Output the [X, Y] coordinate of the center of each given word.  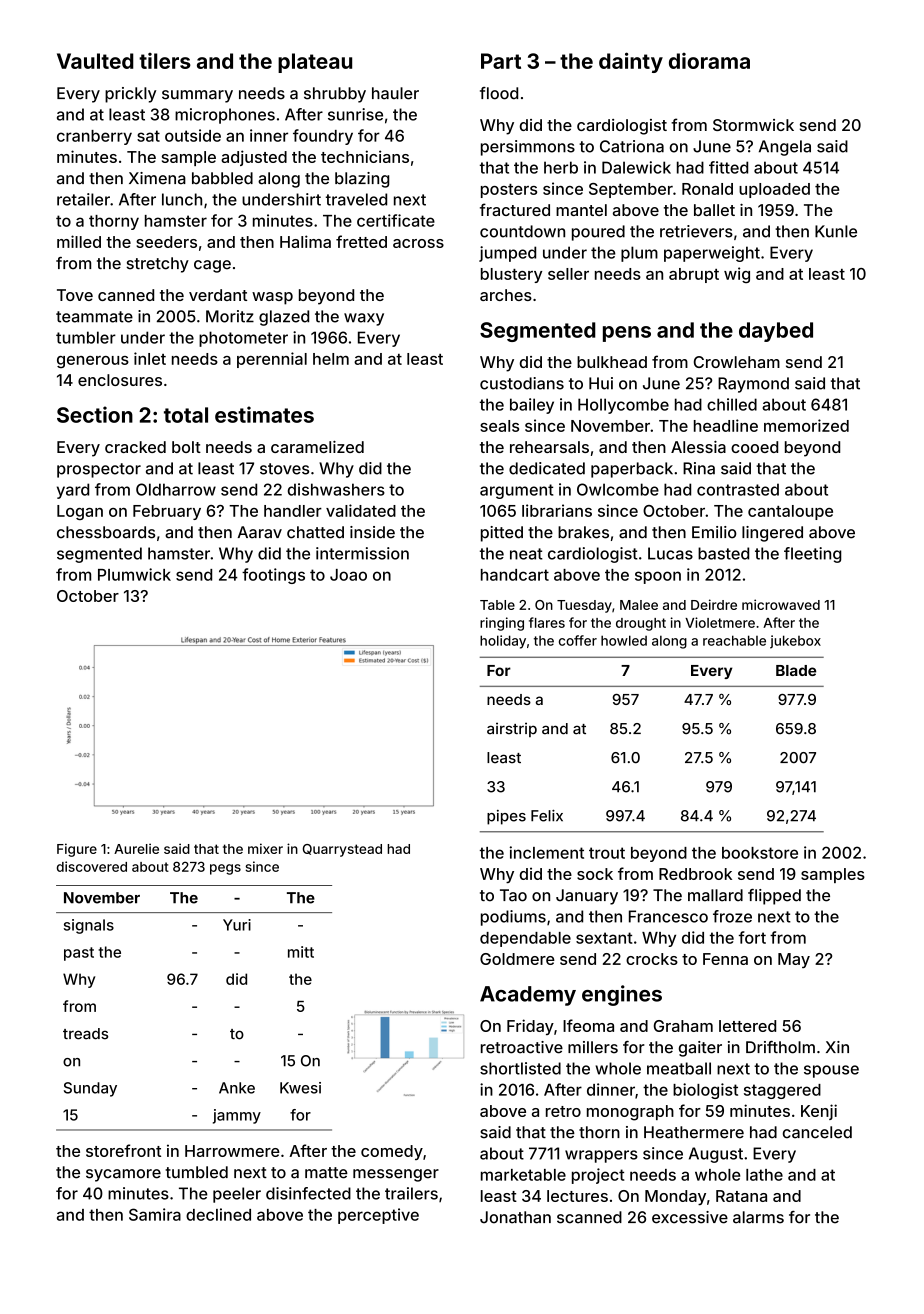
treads [85, 1034]
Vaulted [95, 61]
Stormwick [753, 125]
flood [499, 93]
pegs [225, 869]
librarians [557, 510]
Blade [796, 670]
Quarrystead [342, 850]
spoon [658, 577]
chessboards [106, 532]
